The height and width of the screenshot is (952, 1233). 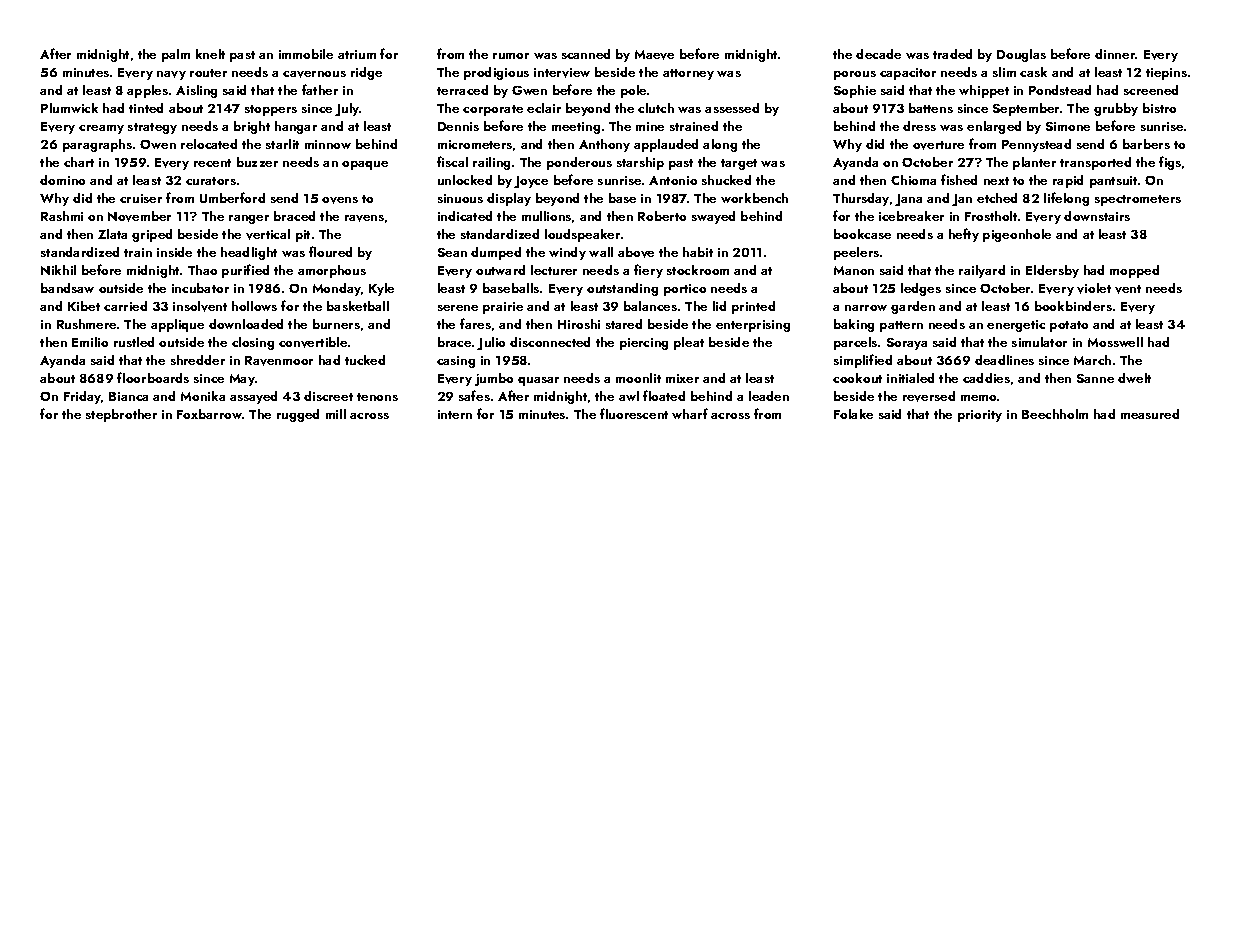 I want to click on Kibet, so click(x=84, y=306).
